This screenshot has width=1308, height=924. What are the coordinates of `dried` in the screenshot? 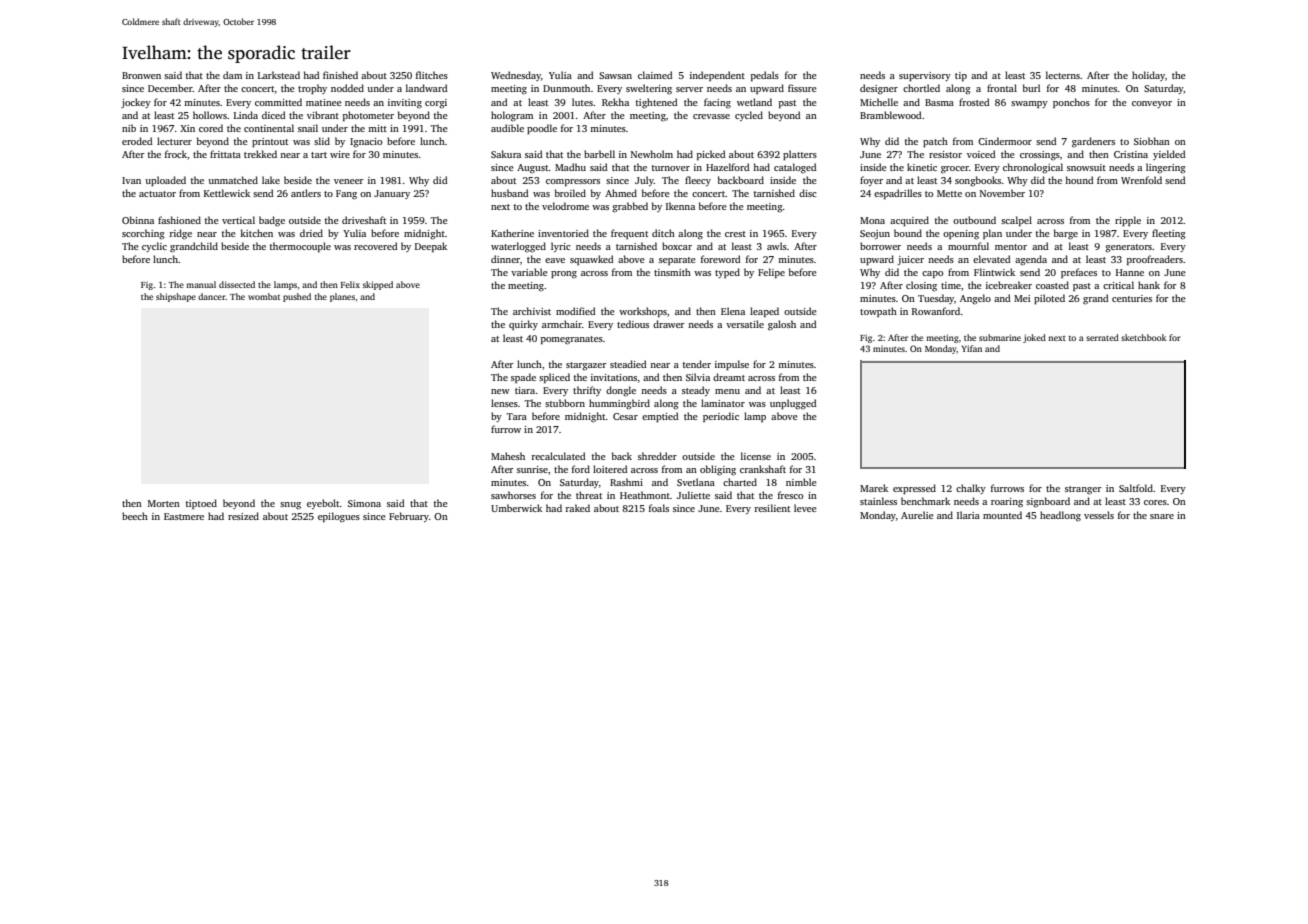 It's located at (311, 233).
